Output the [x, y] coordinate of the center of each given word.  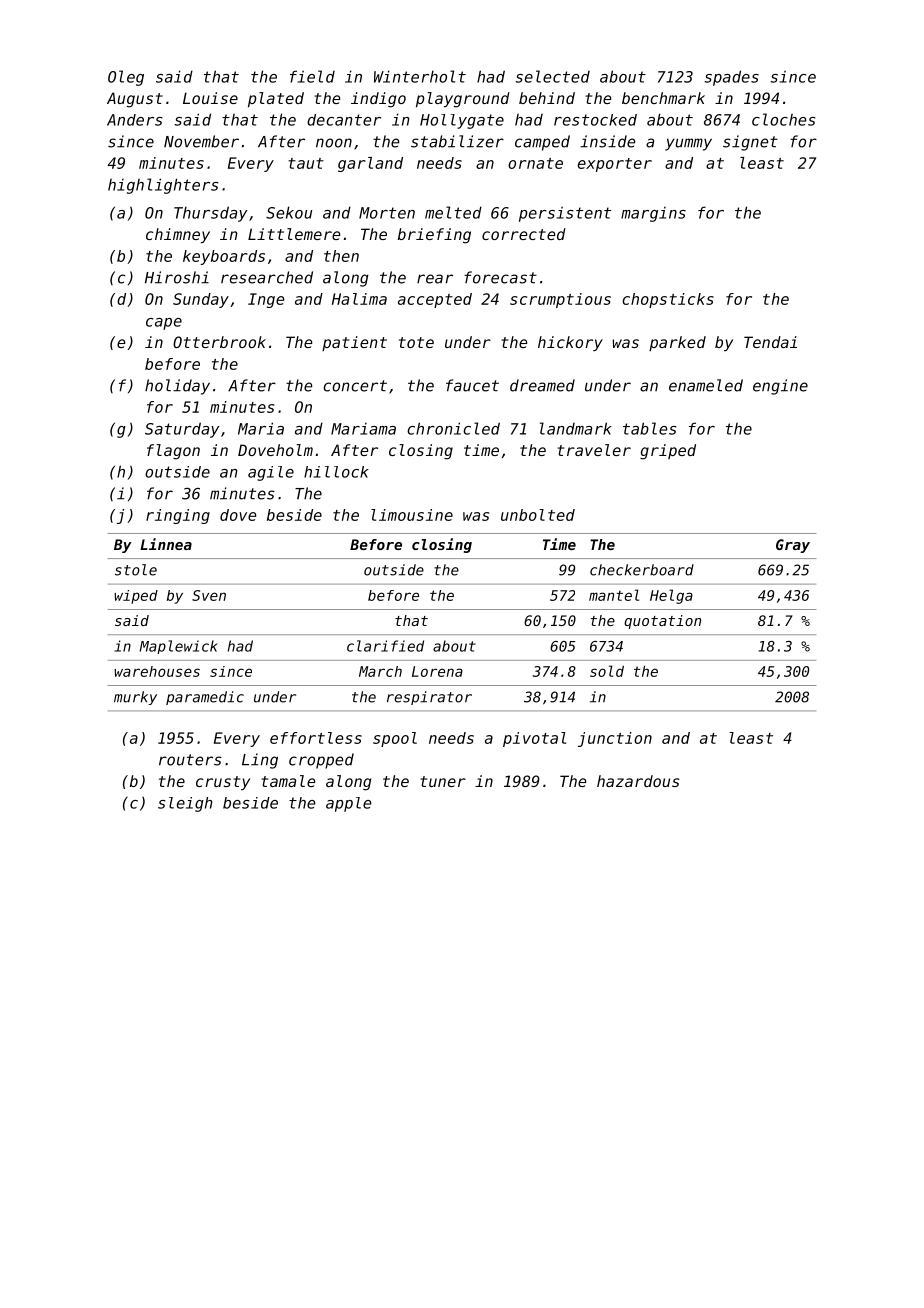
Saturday [182, 430]
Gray [793, 546]
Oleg [126, 78]
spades [732, 78]
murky [135, 698]
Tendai [770, 342]
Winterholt [420, 76]
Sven [209, 595]
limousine [412, 515]
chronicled [453, 428]
